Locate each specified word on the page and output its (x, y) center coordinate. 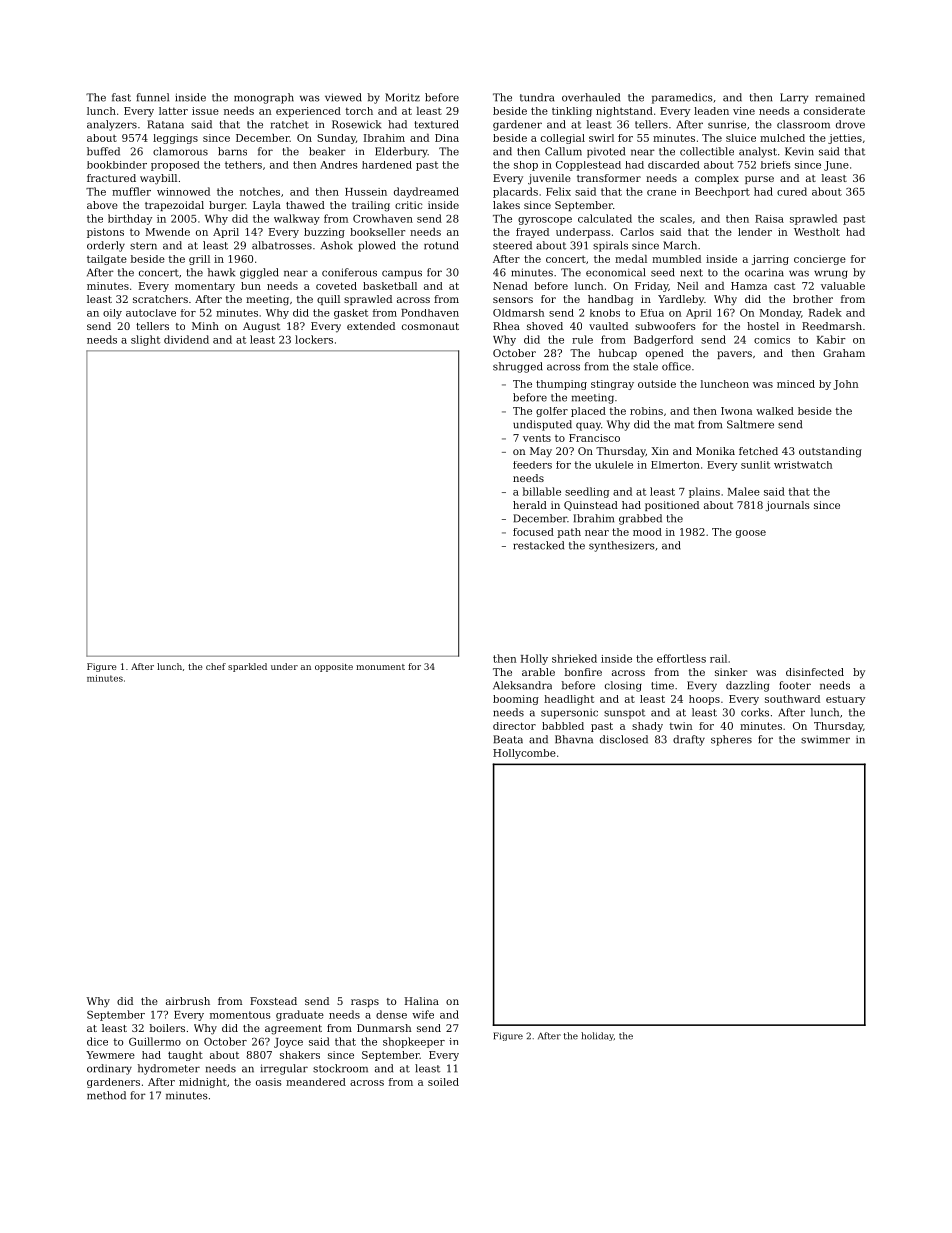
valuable (843, 286)
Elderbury (401, 152)
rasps (365, 1003)
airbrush (188, 1001)
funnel (153, 97)
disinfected (815, 672)
